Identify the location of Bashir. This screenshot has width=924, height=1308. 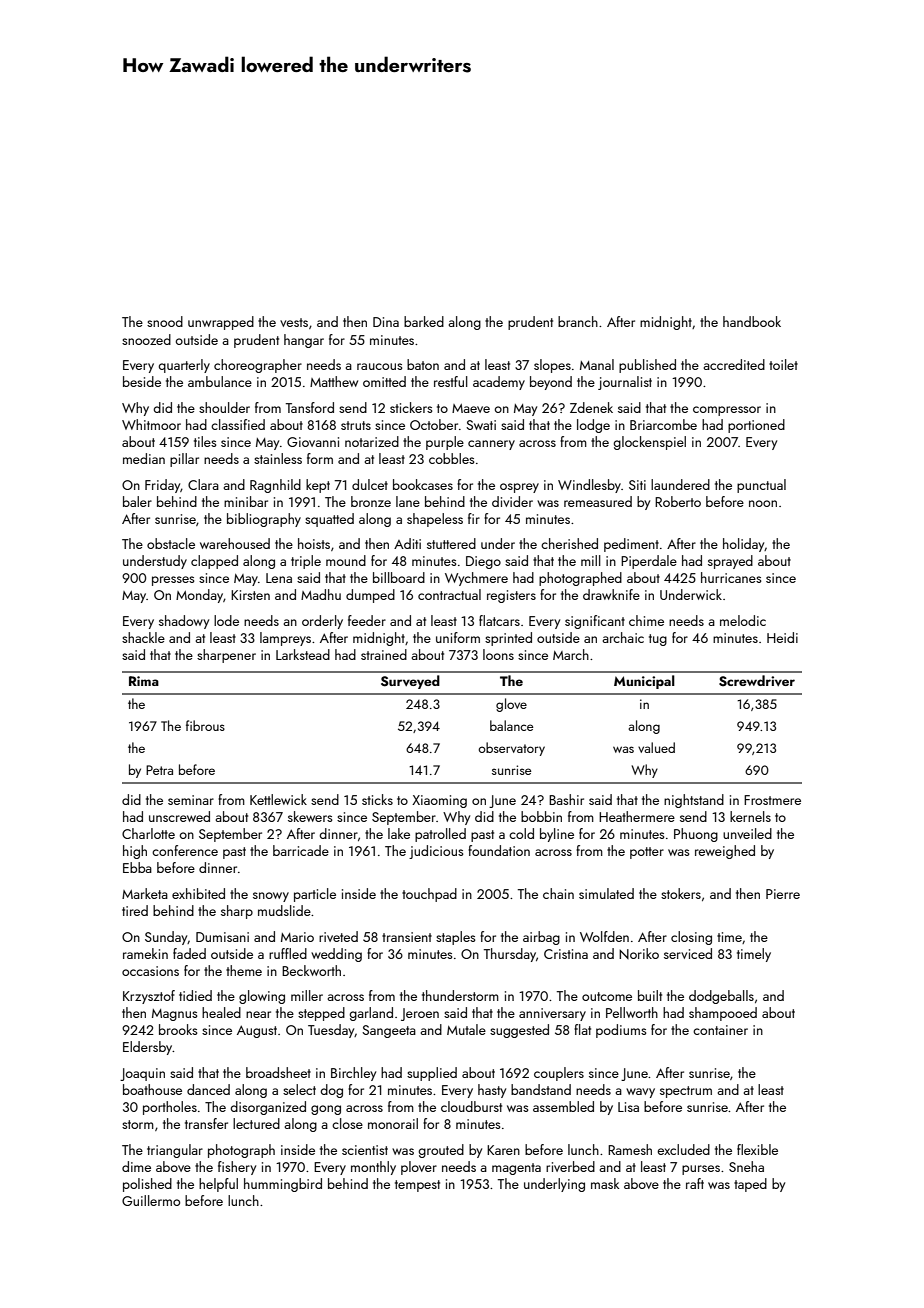
(566, 799).
